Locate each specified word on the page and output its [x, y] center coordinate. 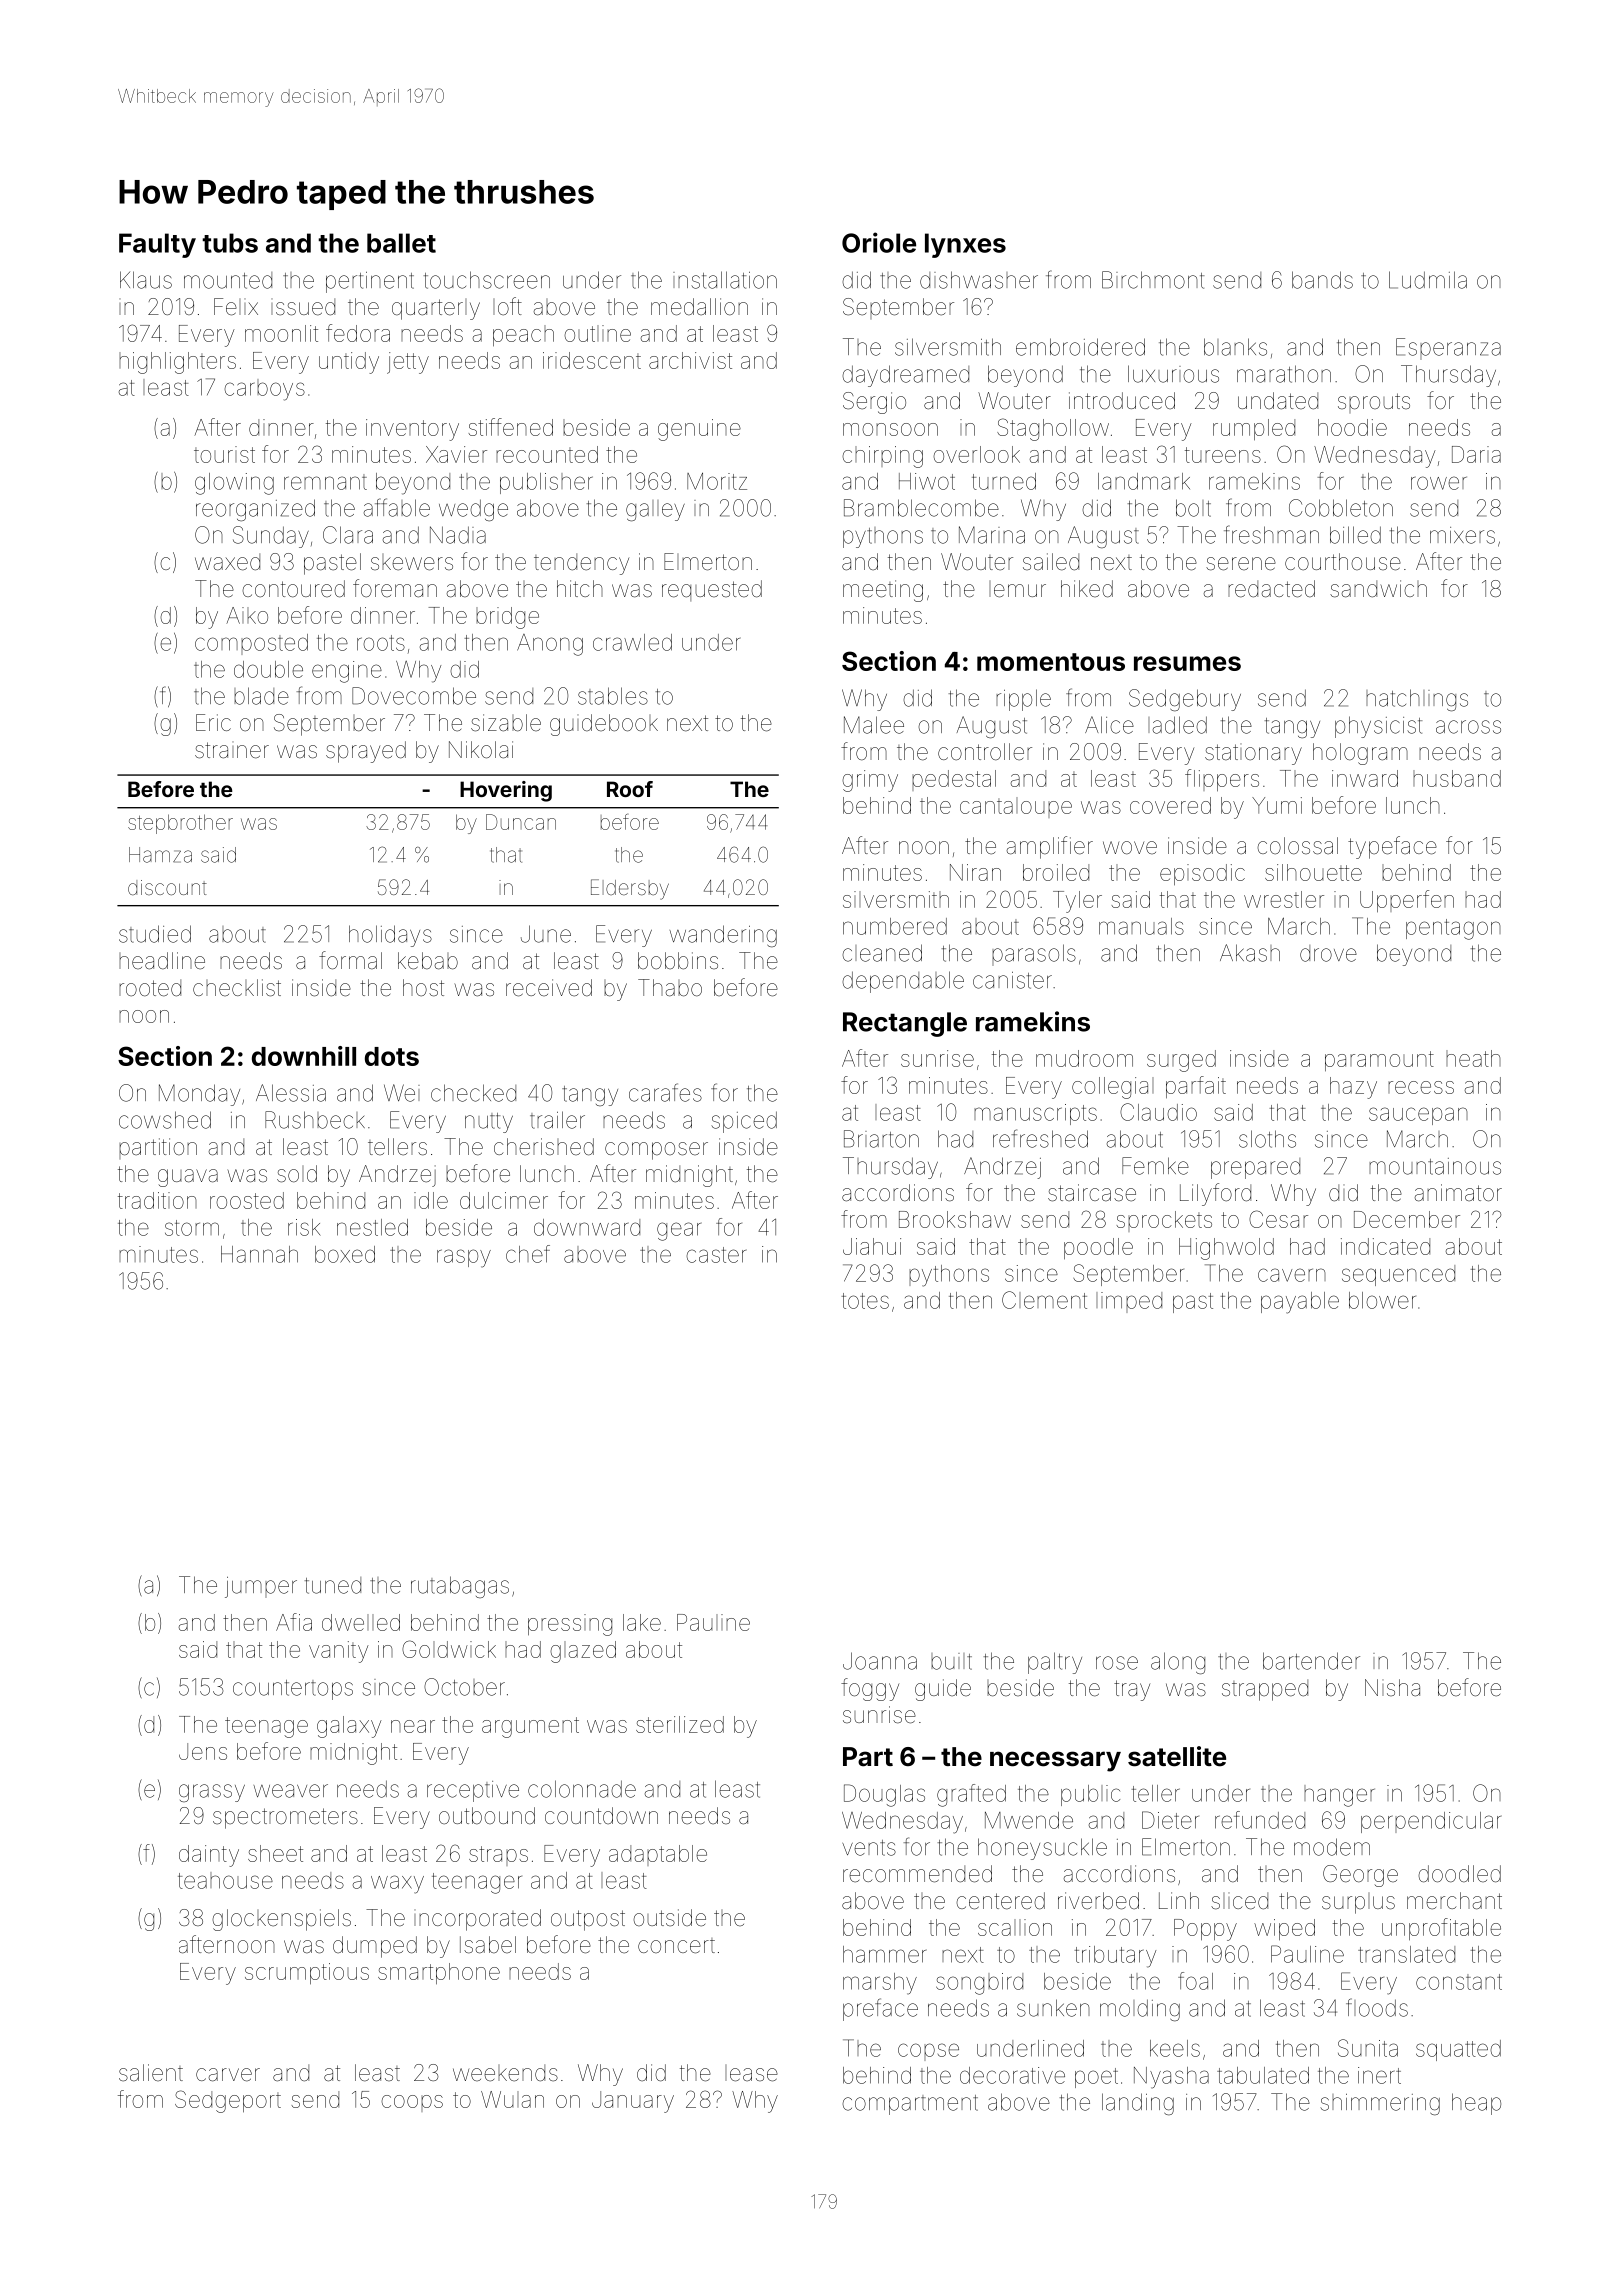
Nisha [1392, 1688]
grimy [870, 781]
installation [725, 280]
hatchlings [1417, 700]
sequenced [1398, 1275]
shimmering [1380, 2104]
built [951, 1661]
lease [751, 2073]
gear [679, 1231]
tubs [230, 243]
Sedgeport [228, 2101]
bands [1322, 280]
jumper [261, 1587]
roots [381, 643]
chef [528, 1254]
